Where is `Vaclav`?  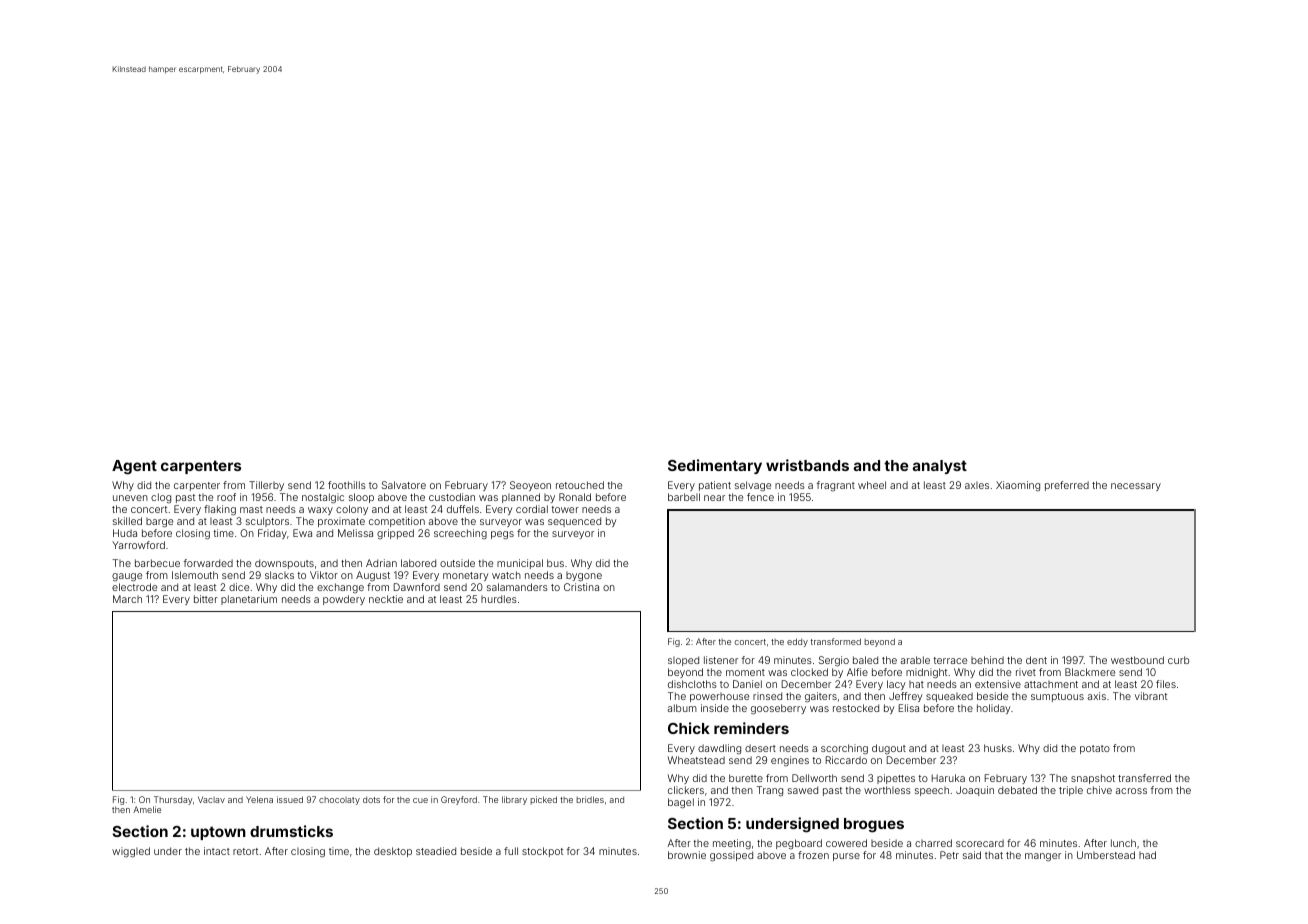 Vaclav is located at coordinates (211, 799).
